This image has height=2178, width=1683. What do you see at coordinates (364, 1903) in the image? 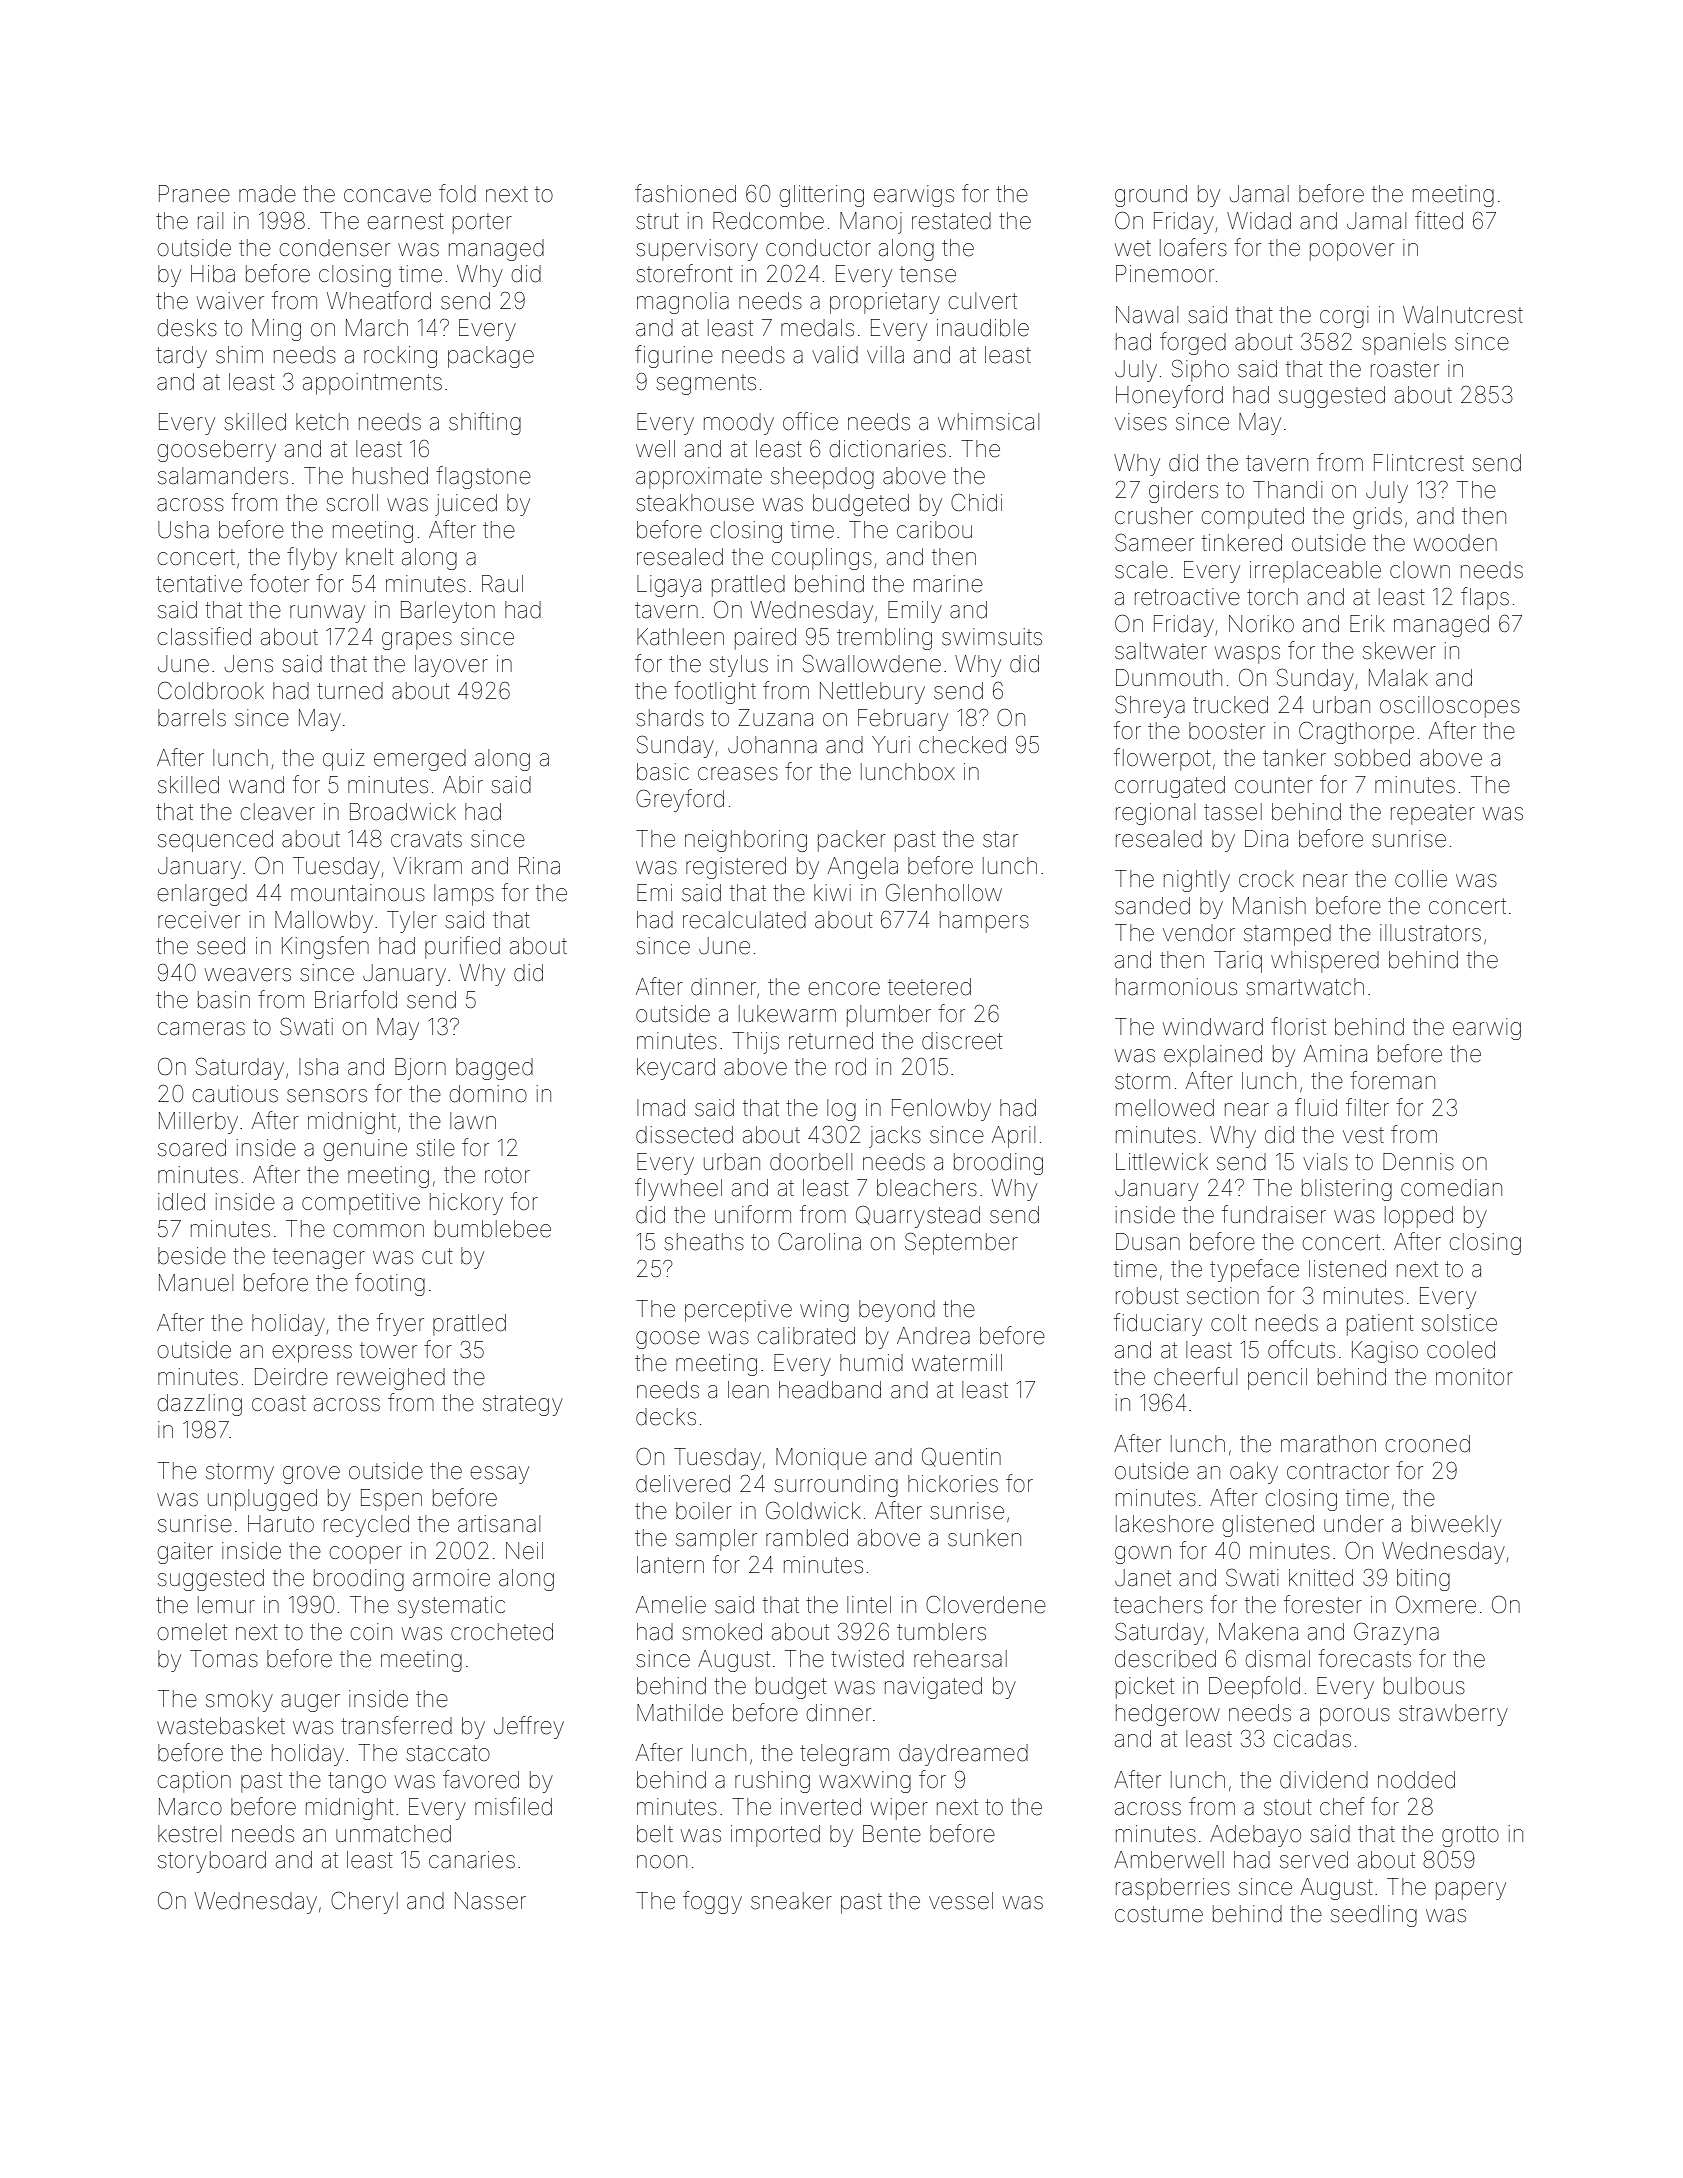
I see `Cheryl` at bounding box center [364, 1903].
